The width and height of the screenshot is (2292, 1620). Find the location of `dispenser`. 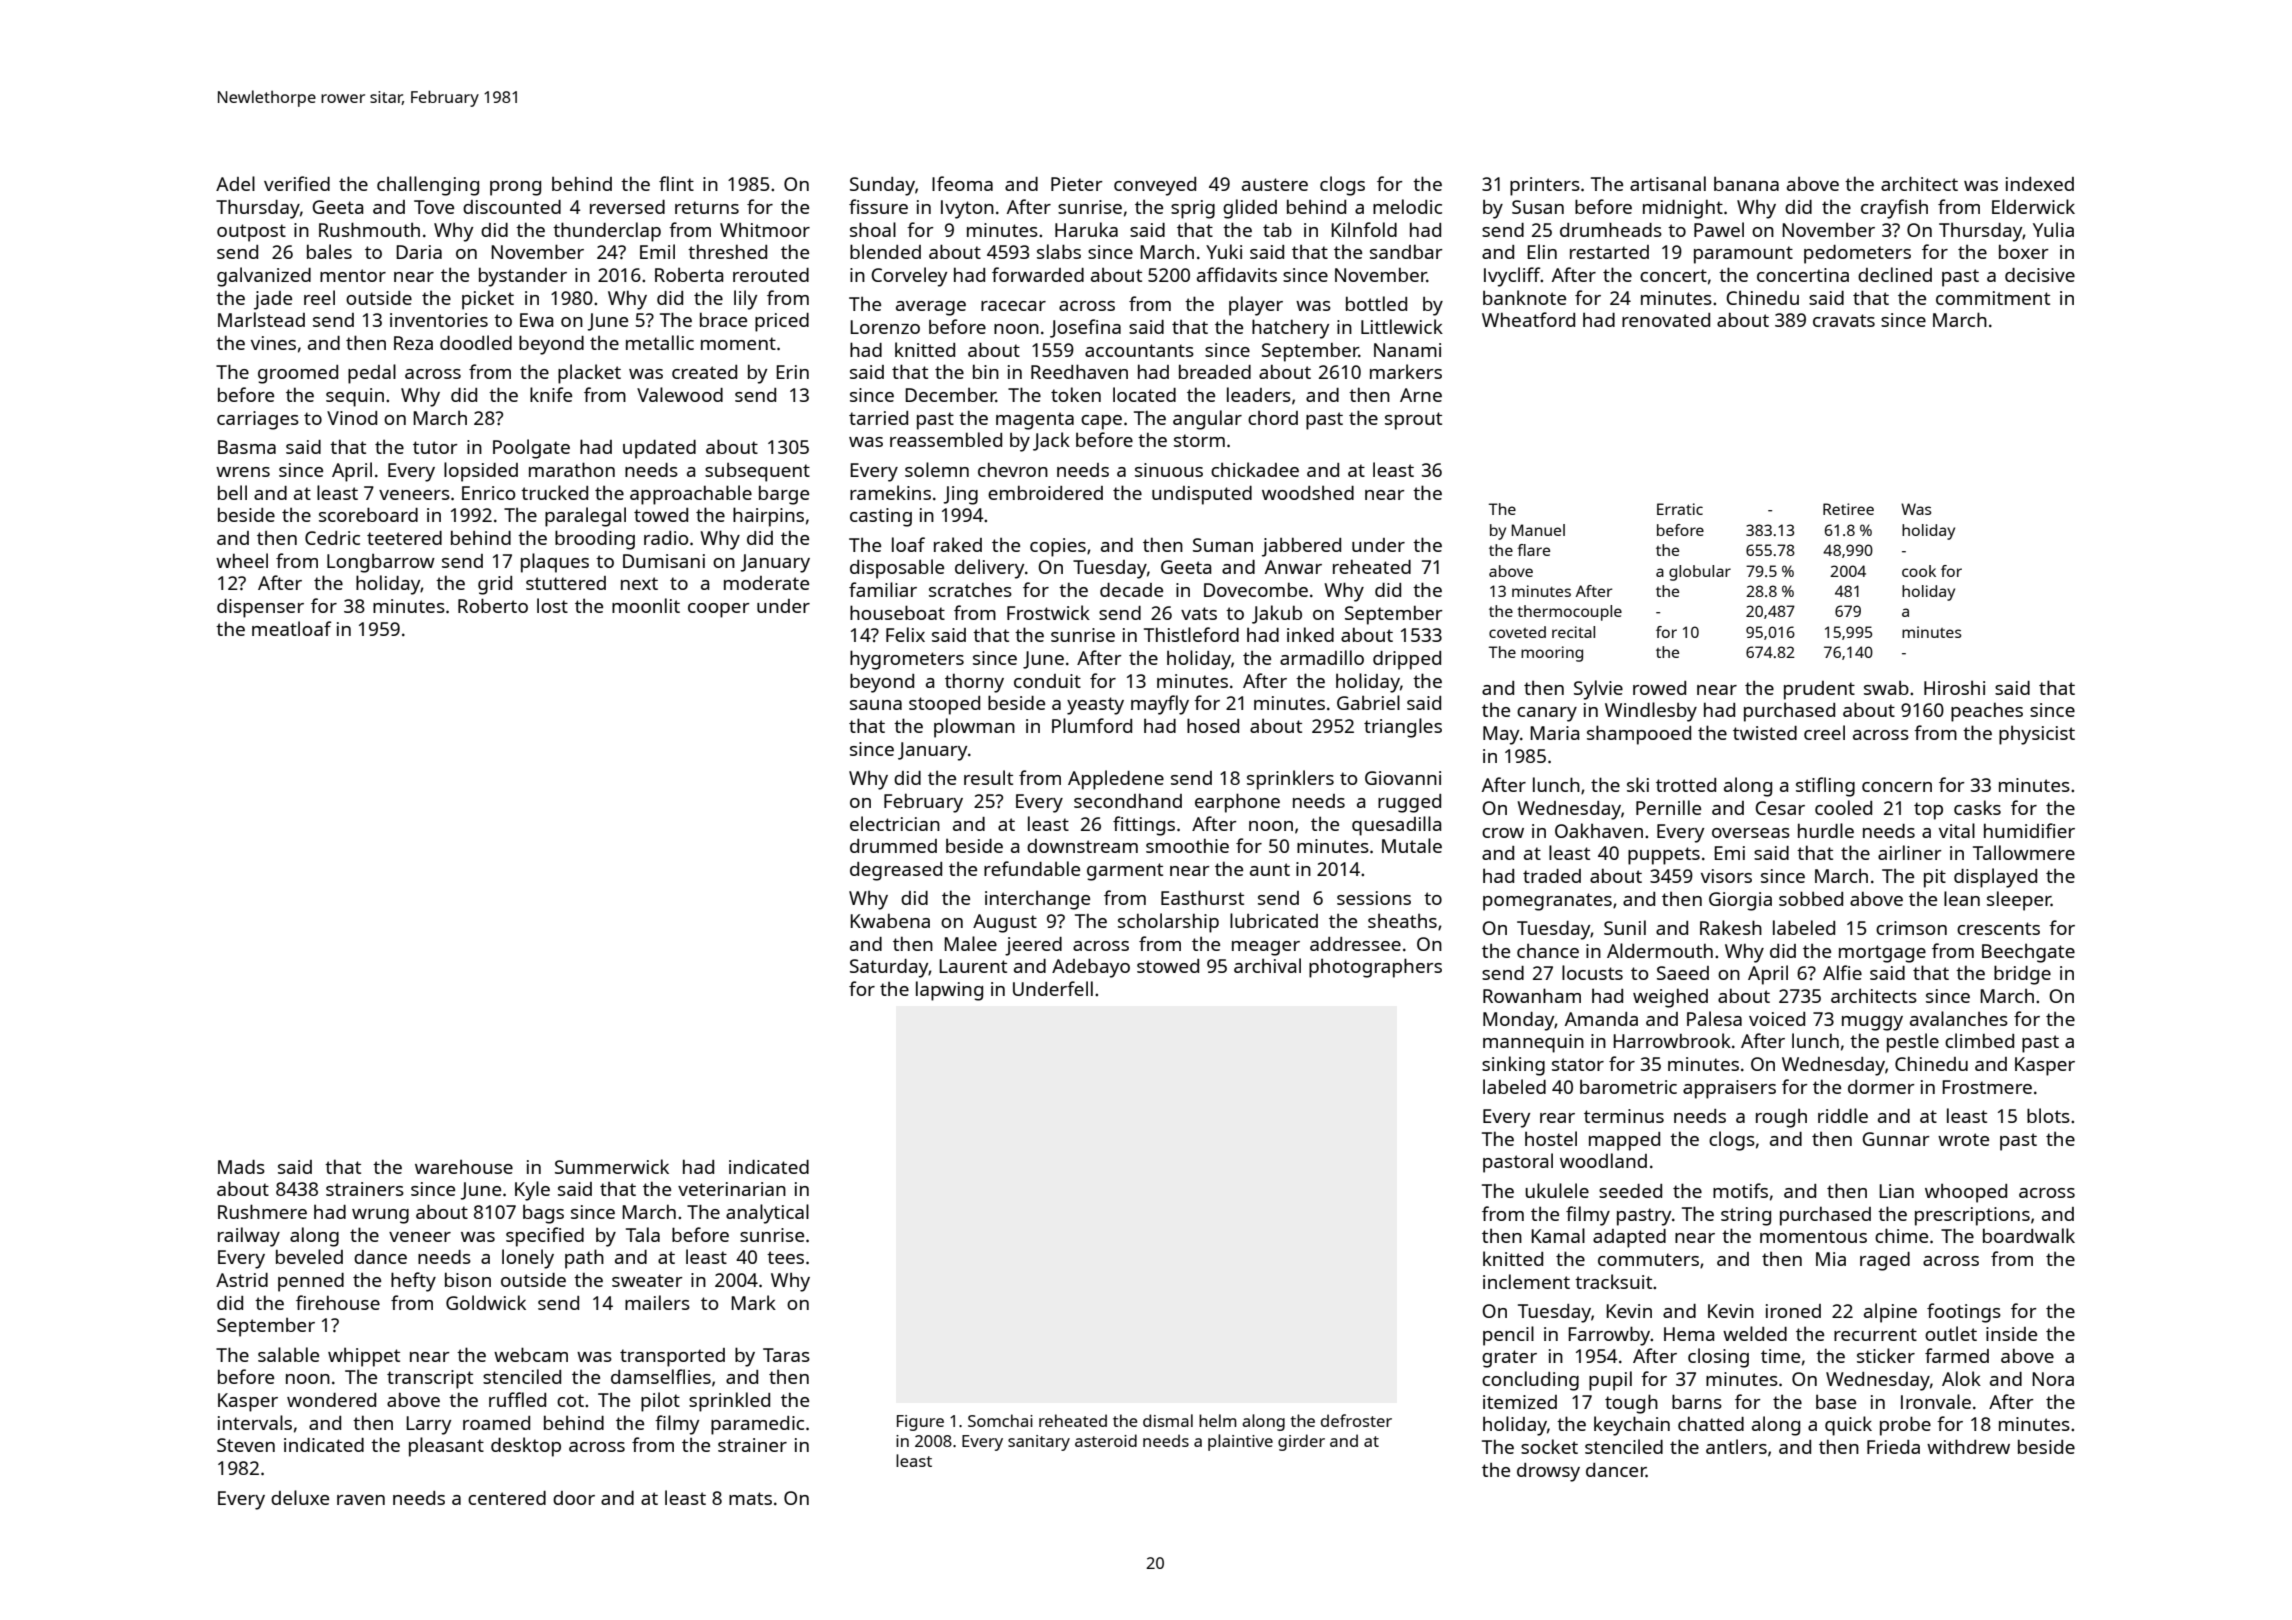

dispenser is located at coordinates (260, 608).
